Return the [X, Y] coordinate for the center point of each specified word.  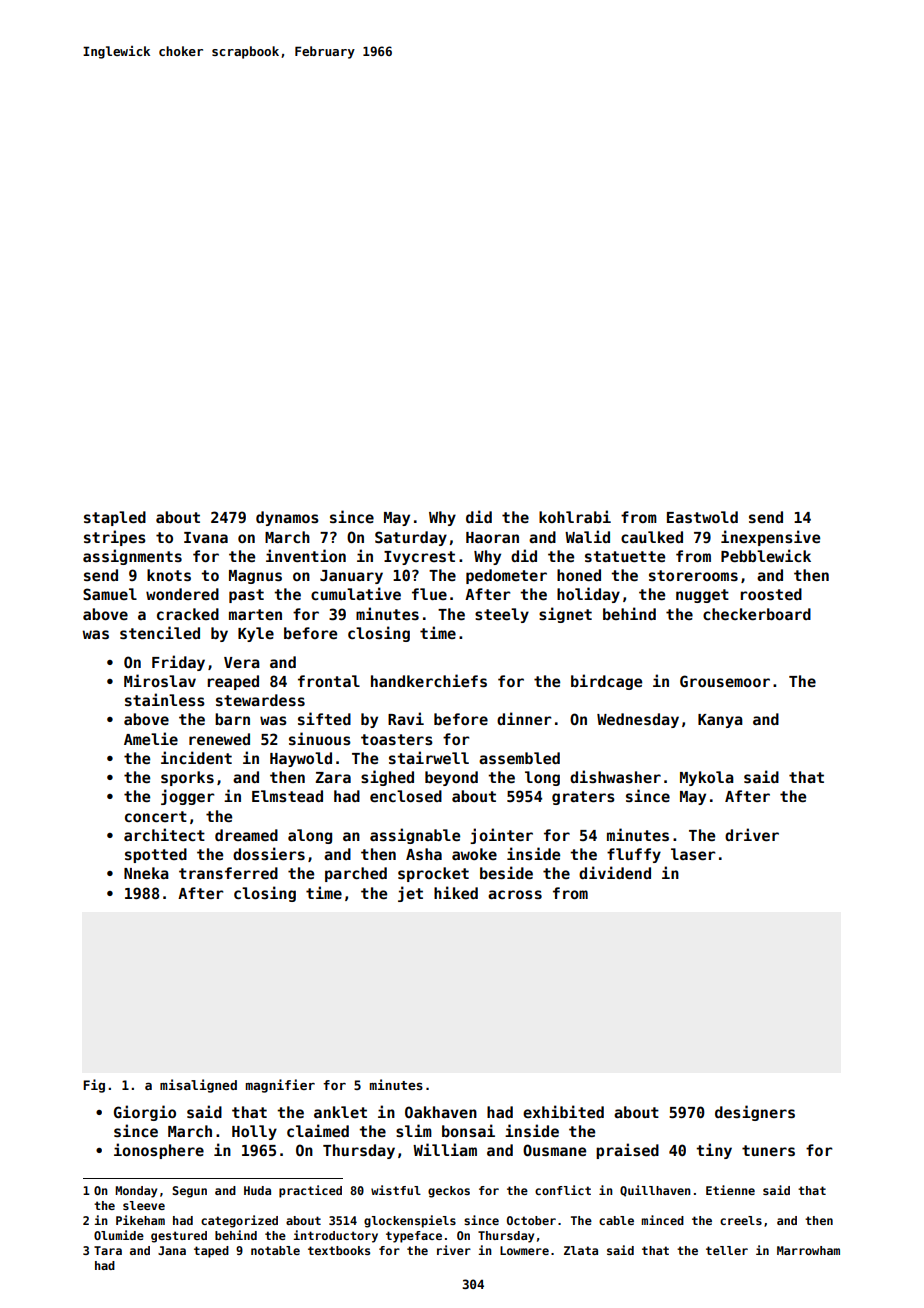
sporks [187, 778]
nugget [702, 596]
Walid [587, 536]
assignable [415, 836]
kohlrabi [575, 516]
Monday [136, 1192]
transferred [228, 873]
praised [627, 1151]
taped [211, 1252]
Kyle [256, 634]
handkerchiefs [429, 680]
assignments [132, 557]
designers [755, 1113]
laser [693, 854]
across [515, 894]
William [445, 1149]
